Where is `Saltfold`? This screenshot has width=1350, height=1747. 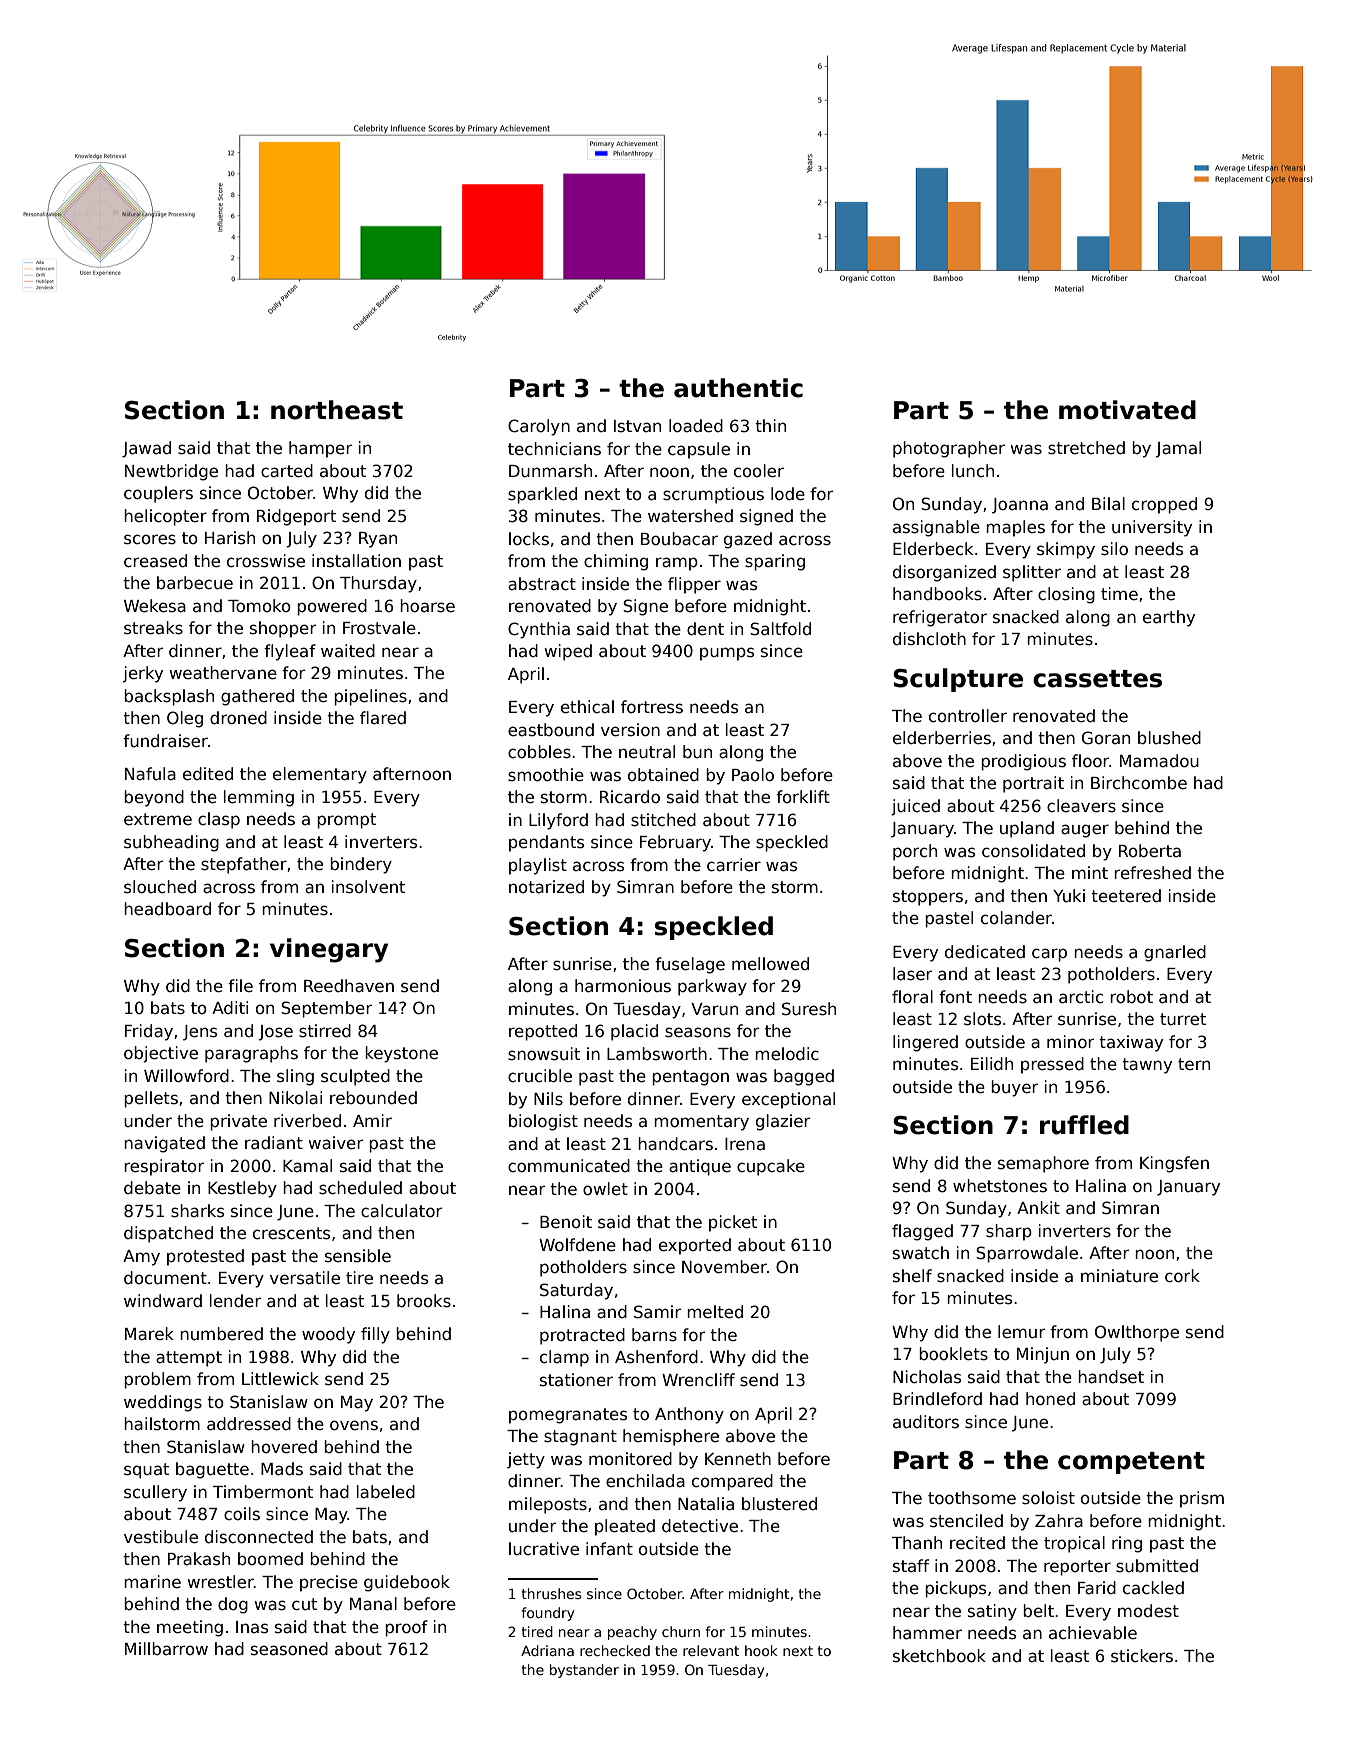 Saltfold is located at coordinates (780, 629).
